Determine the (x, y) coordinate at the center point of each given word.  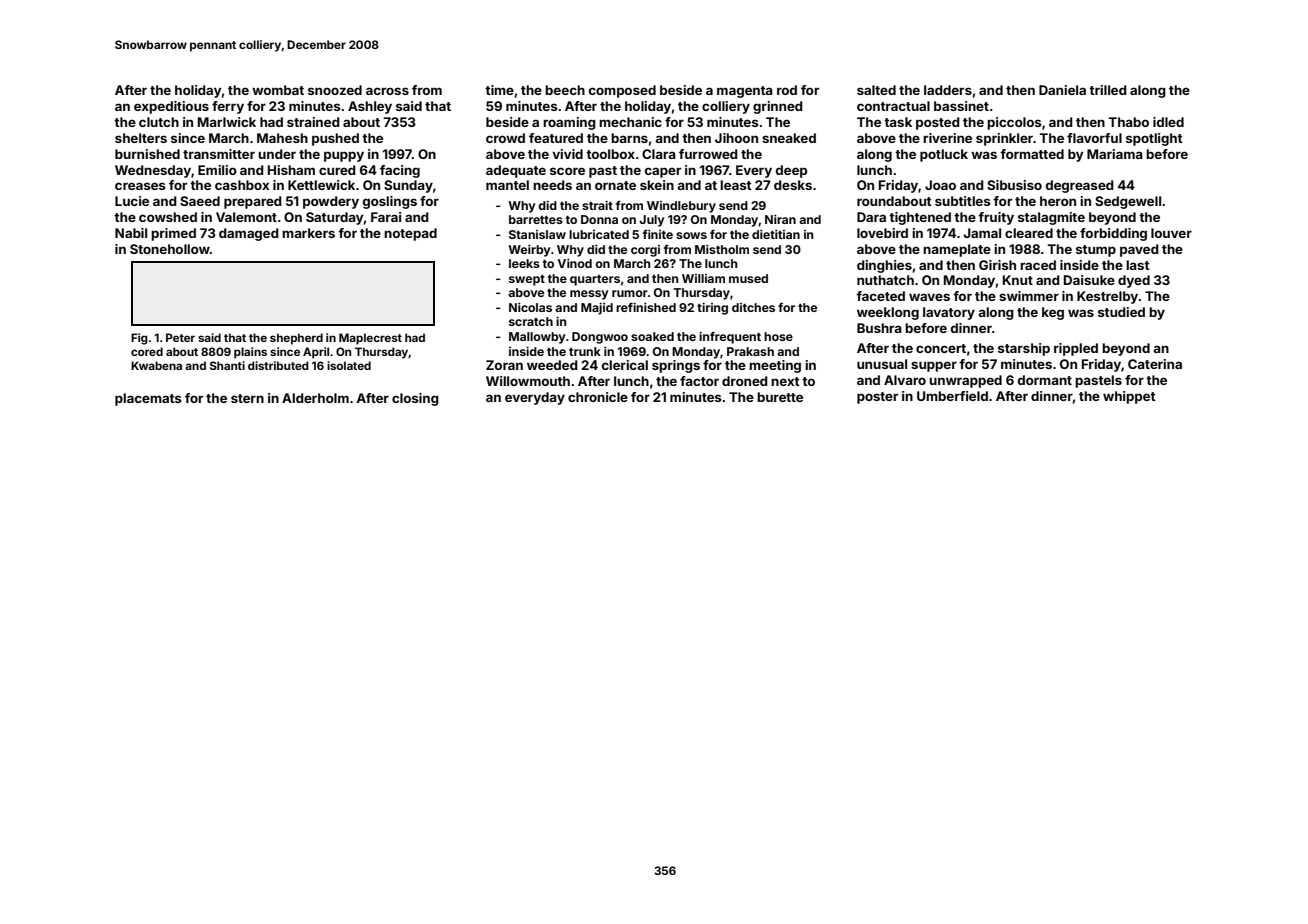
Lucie (132, 201)
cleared (1029, 233)
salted (876, 90)
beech (565, 90)
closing (415, 399)
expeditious (171, 107)
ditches (753, 307)
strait (597, 205)
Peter (180, 337)
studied (1121, 312)
